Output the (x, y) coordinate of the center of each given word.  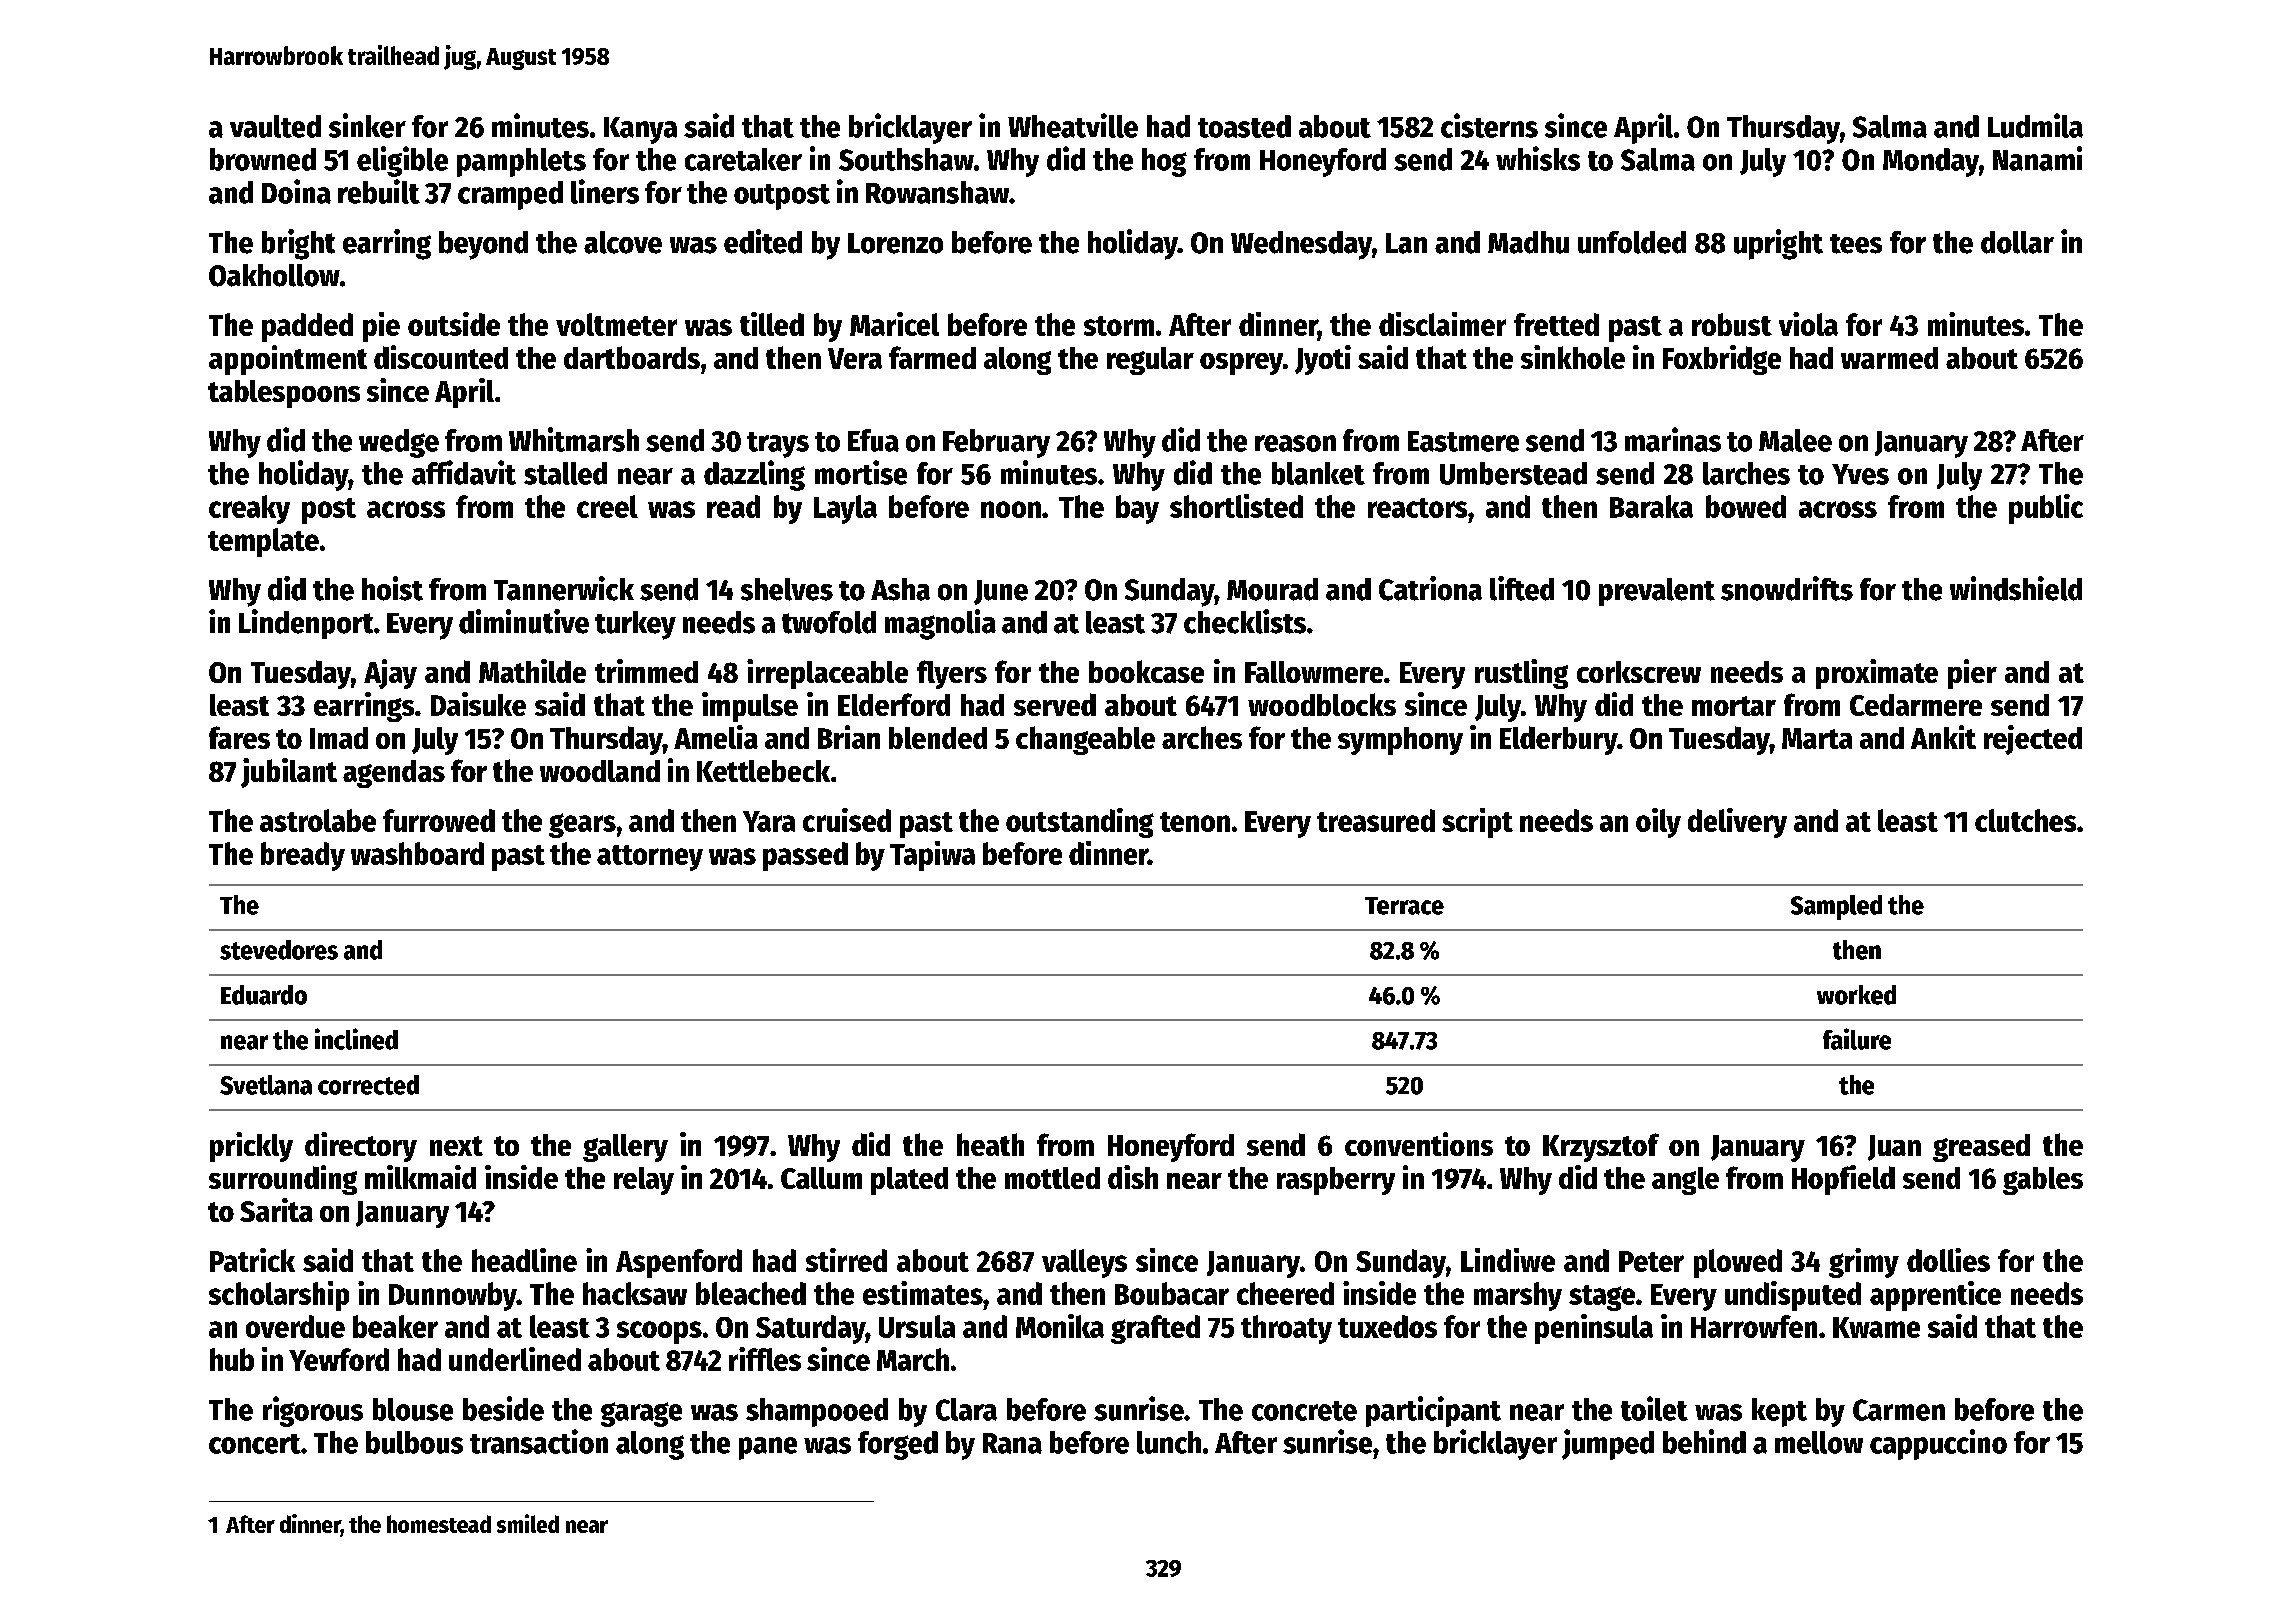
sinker (367, 125)
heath (990, 1144)
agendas (394, 774)
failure (1857, 1039)
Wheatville (1073, 125)
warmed (1889, 358)
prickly (251, 1147)
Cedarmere (1916, 705)
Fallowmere (1314, 672)
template (263, 542)
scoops (659, 1332)
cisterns (1489, 125)
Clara (966, 1409)
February (996, 443)
